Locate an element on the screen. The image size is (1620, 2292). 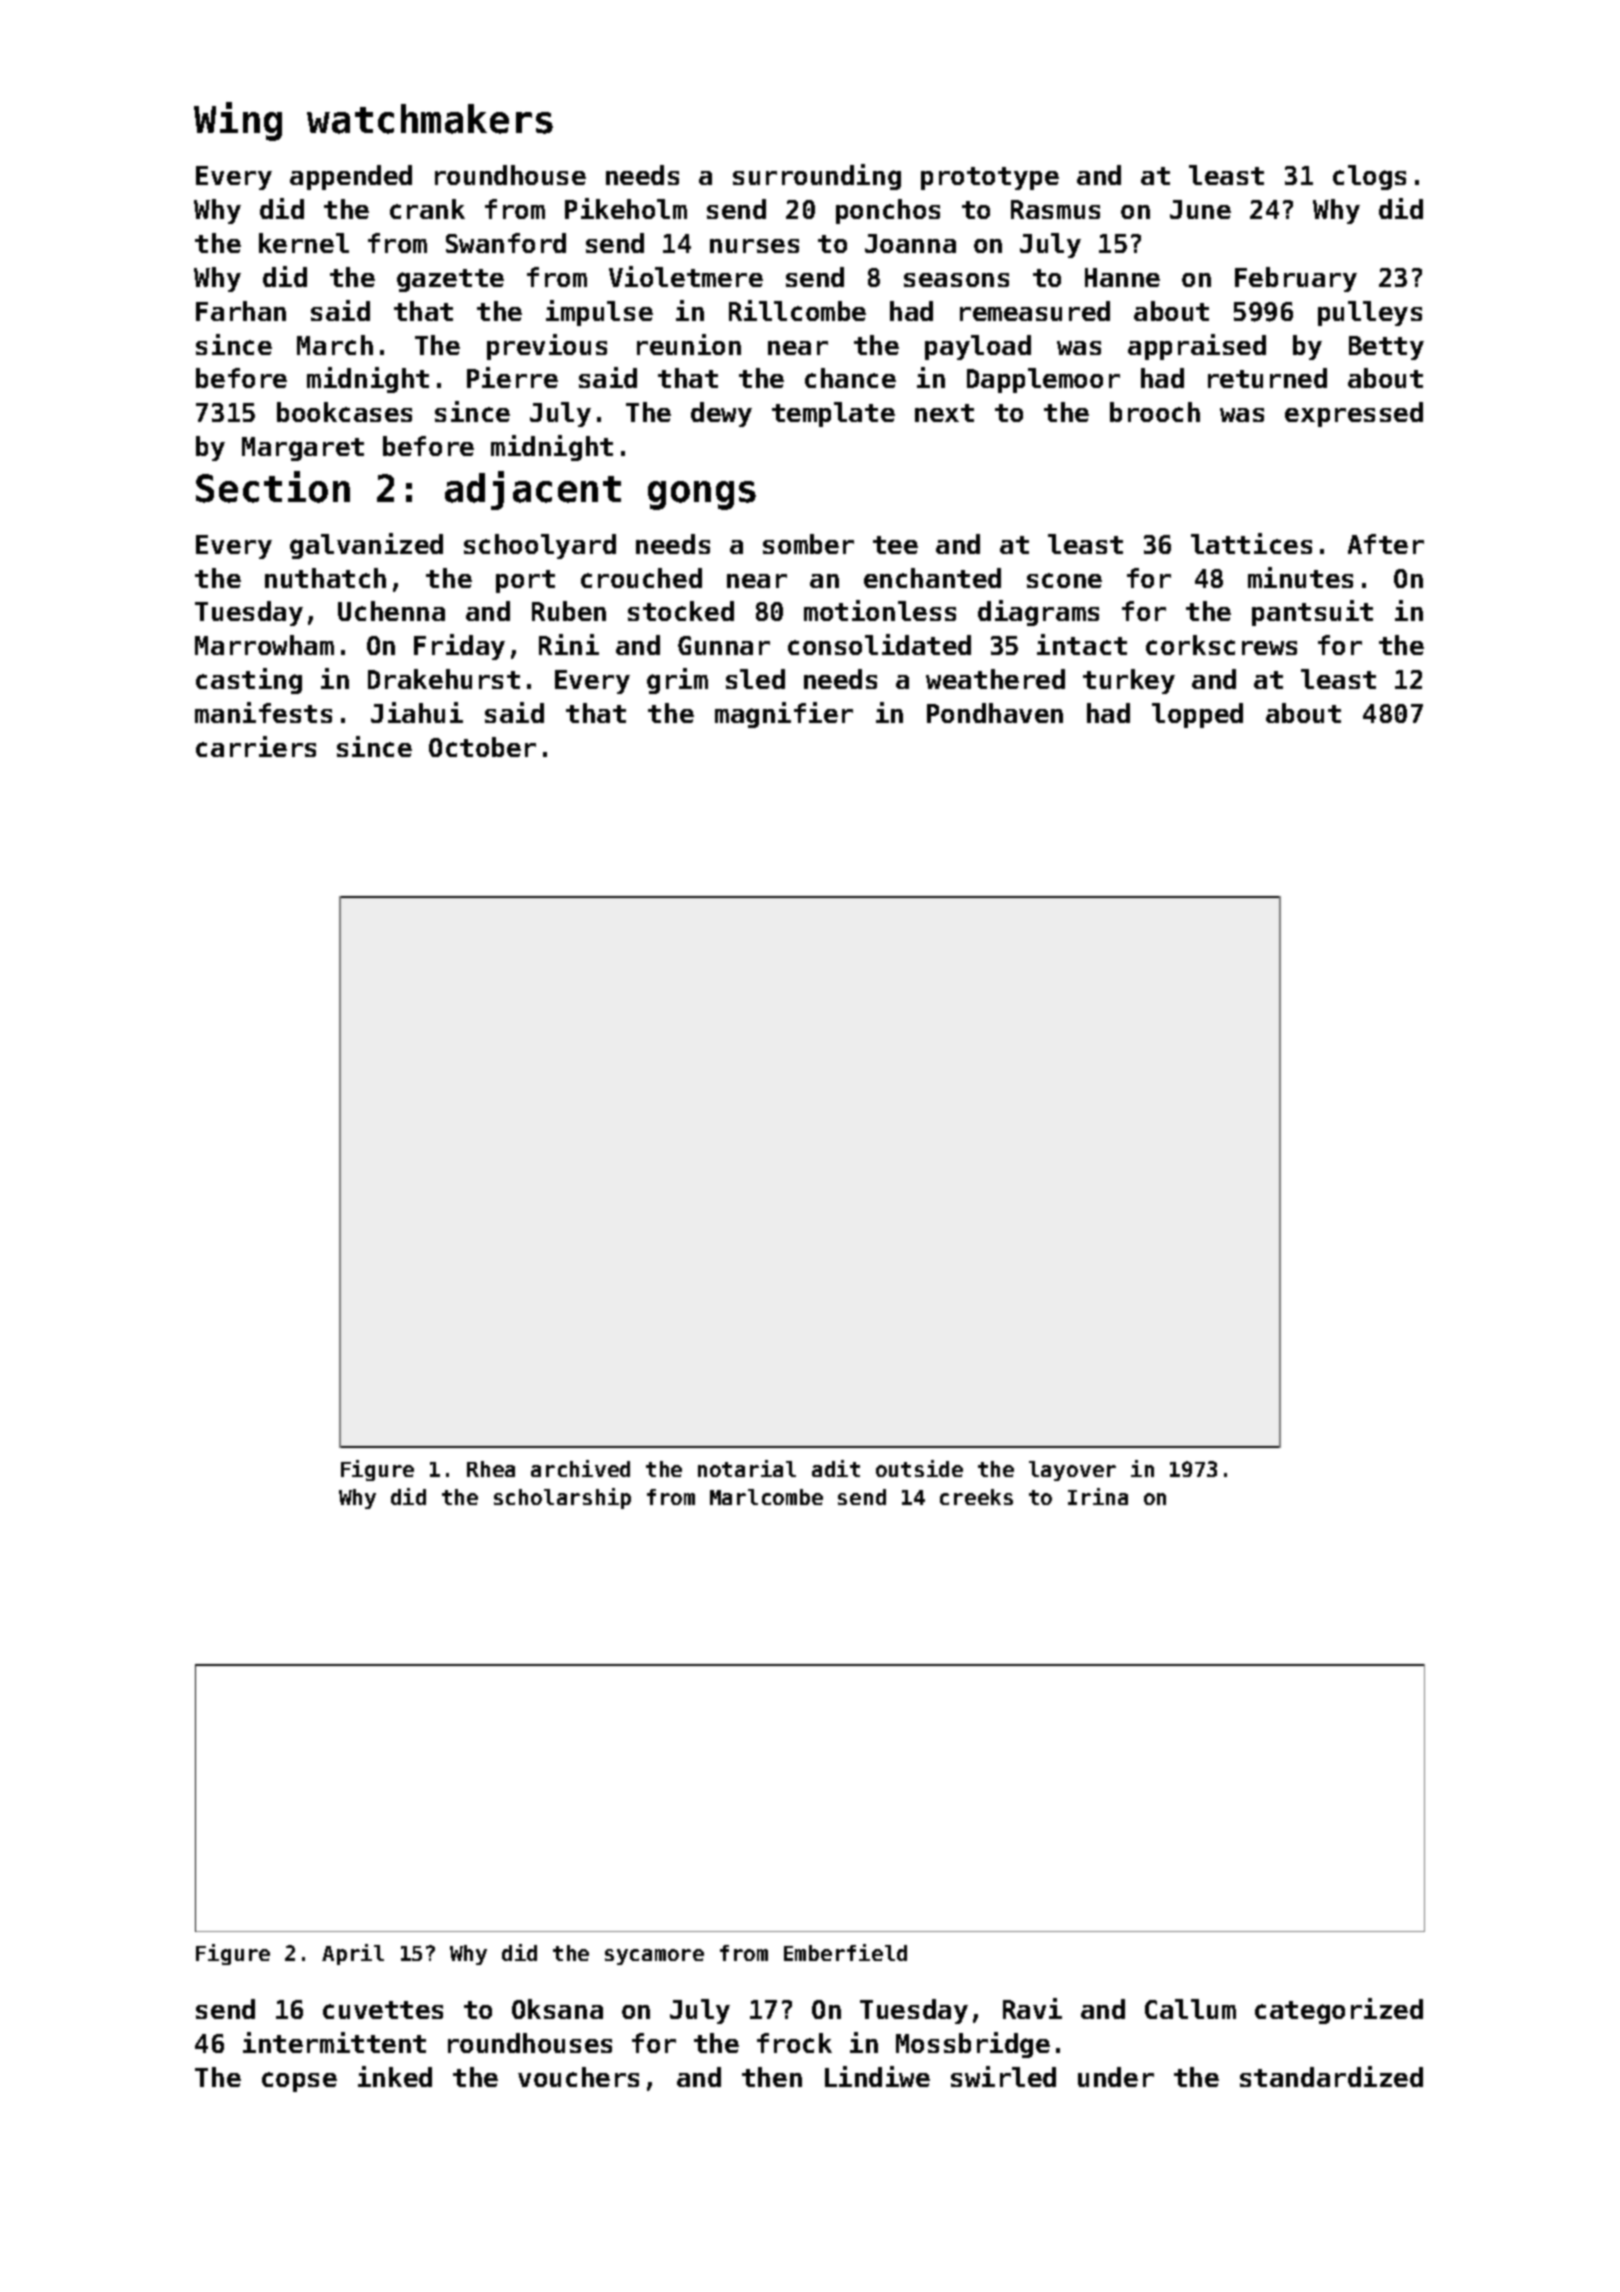
Pondhaven is located at coordinates (995, 713).
